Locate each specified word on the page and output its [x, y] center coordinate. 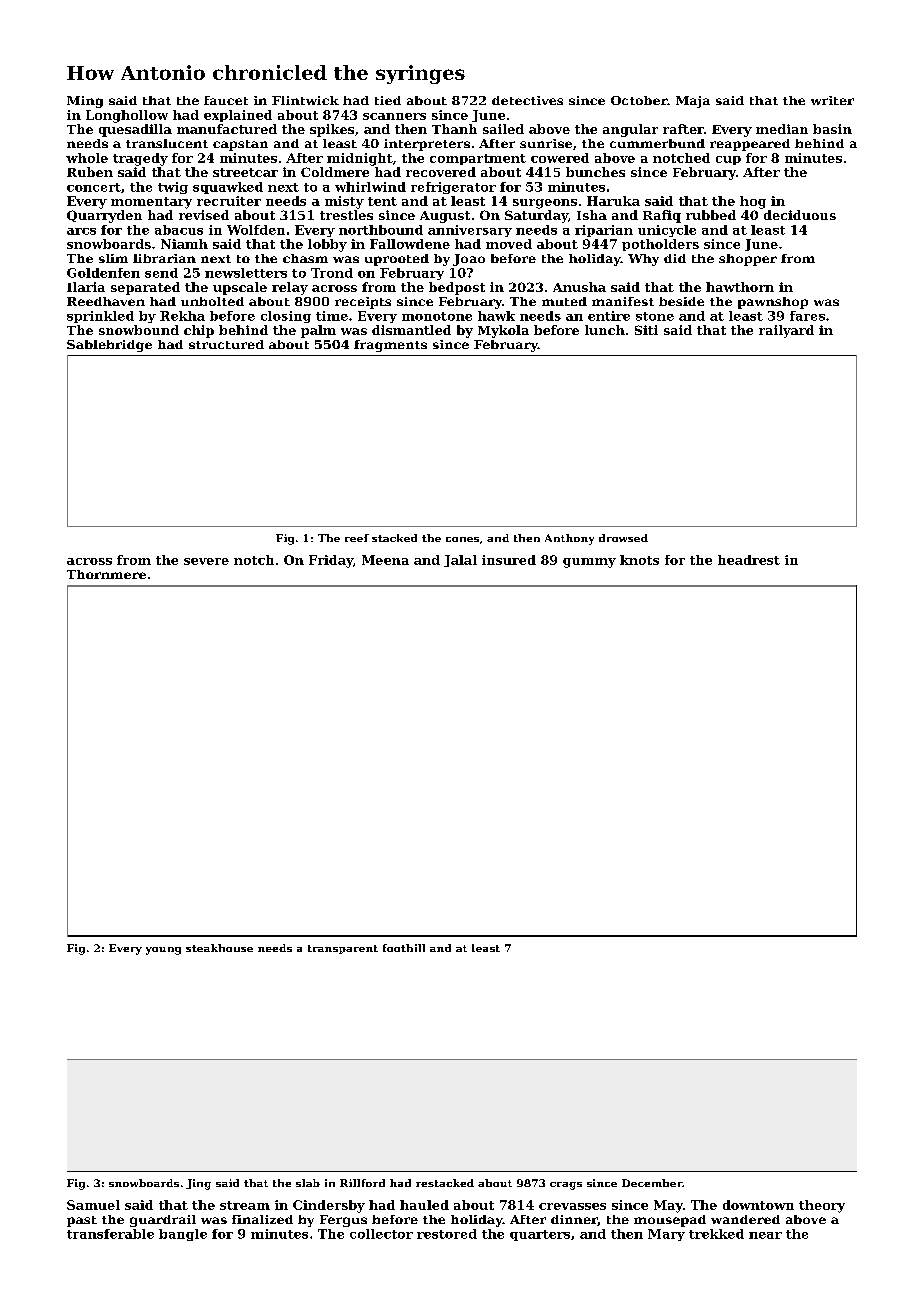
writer [832, 100]
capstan [240, 145]
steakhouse [219, 948]
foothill [404, 948]
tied [388, 100]
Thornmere [106, 574]
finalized [262, 1219]
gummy [589, 563]
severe [206, 561]
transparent [343, 949]
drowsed [623, 538]
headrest [749, 560]
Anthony [569, 539]
